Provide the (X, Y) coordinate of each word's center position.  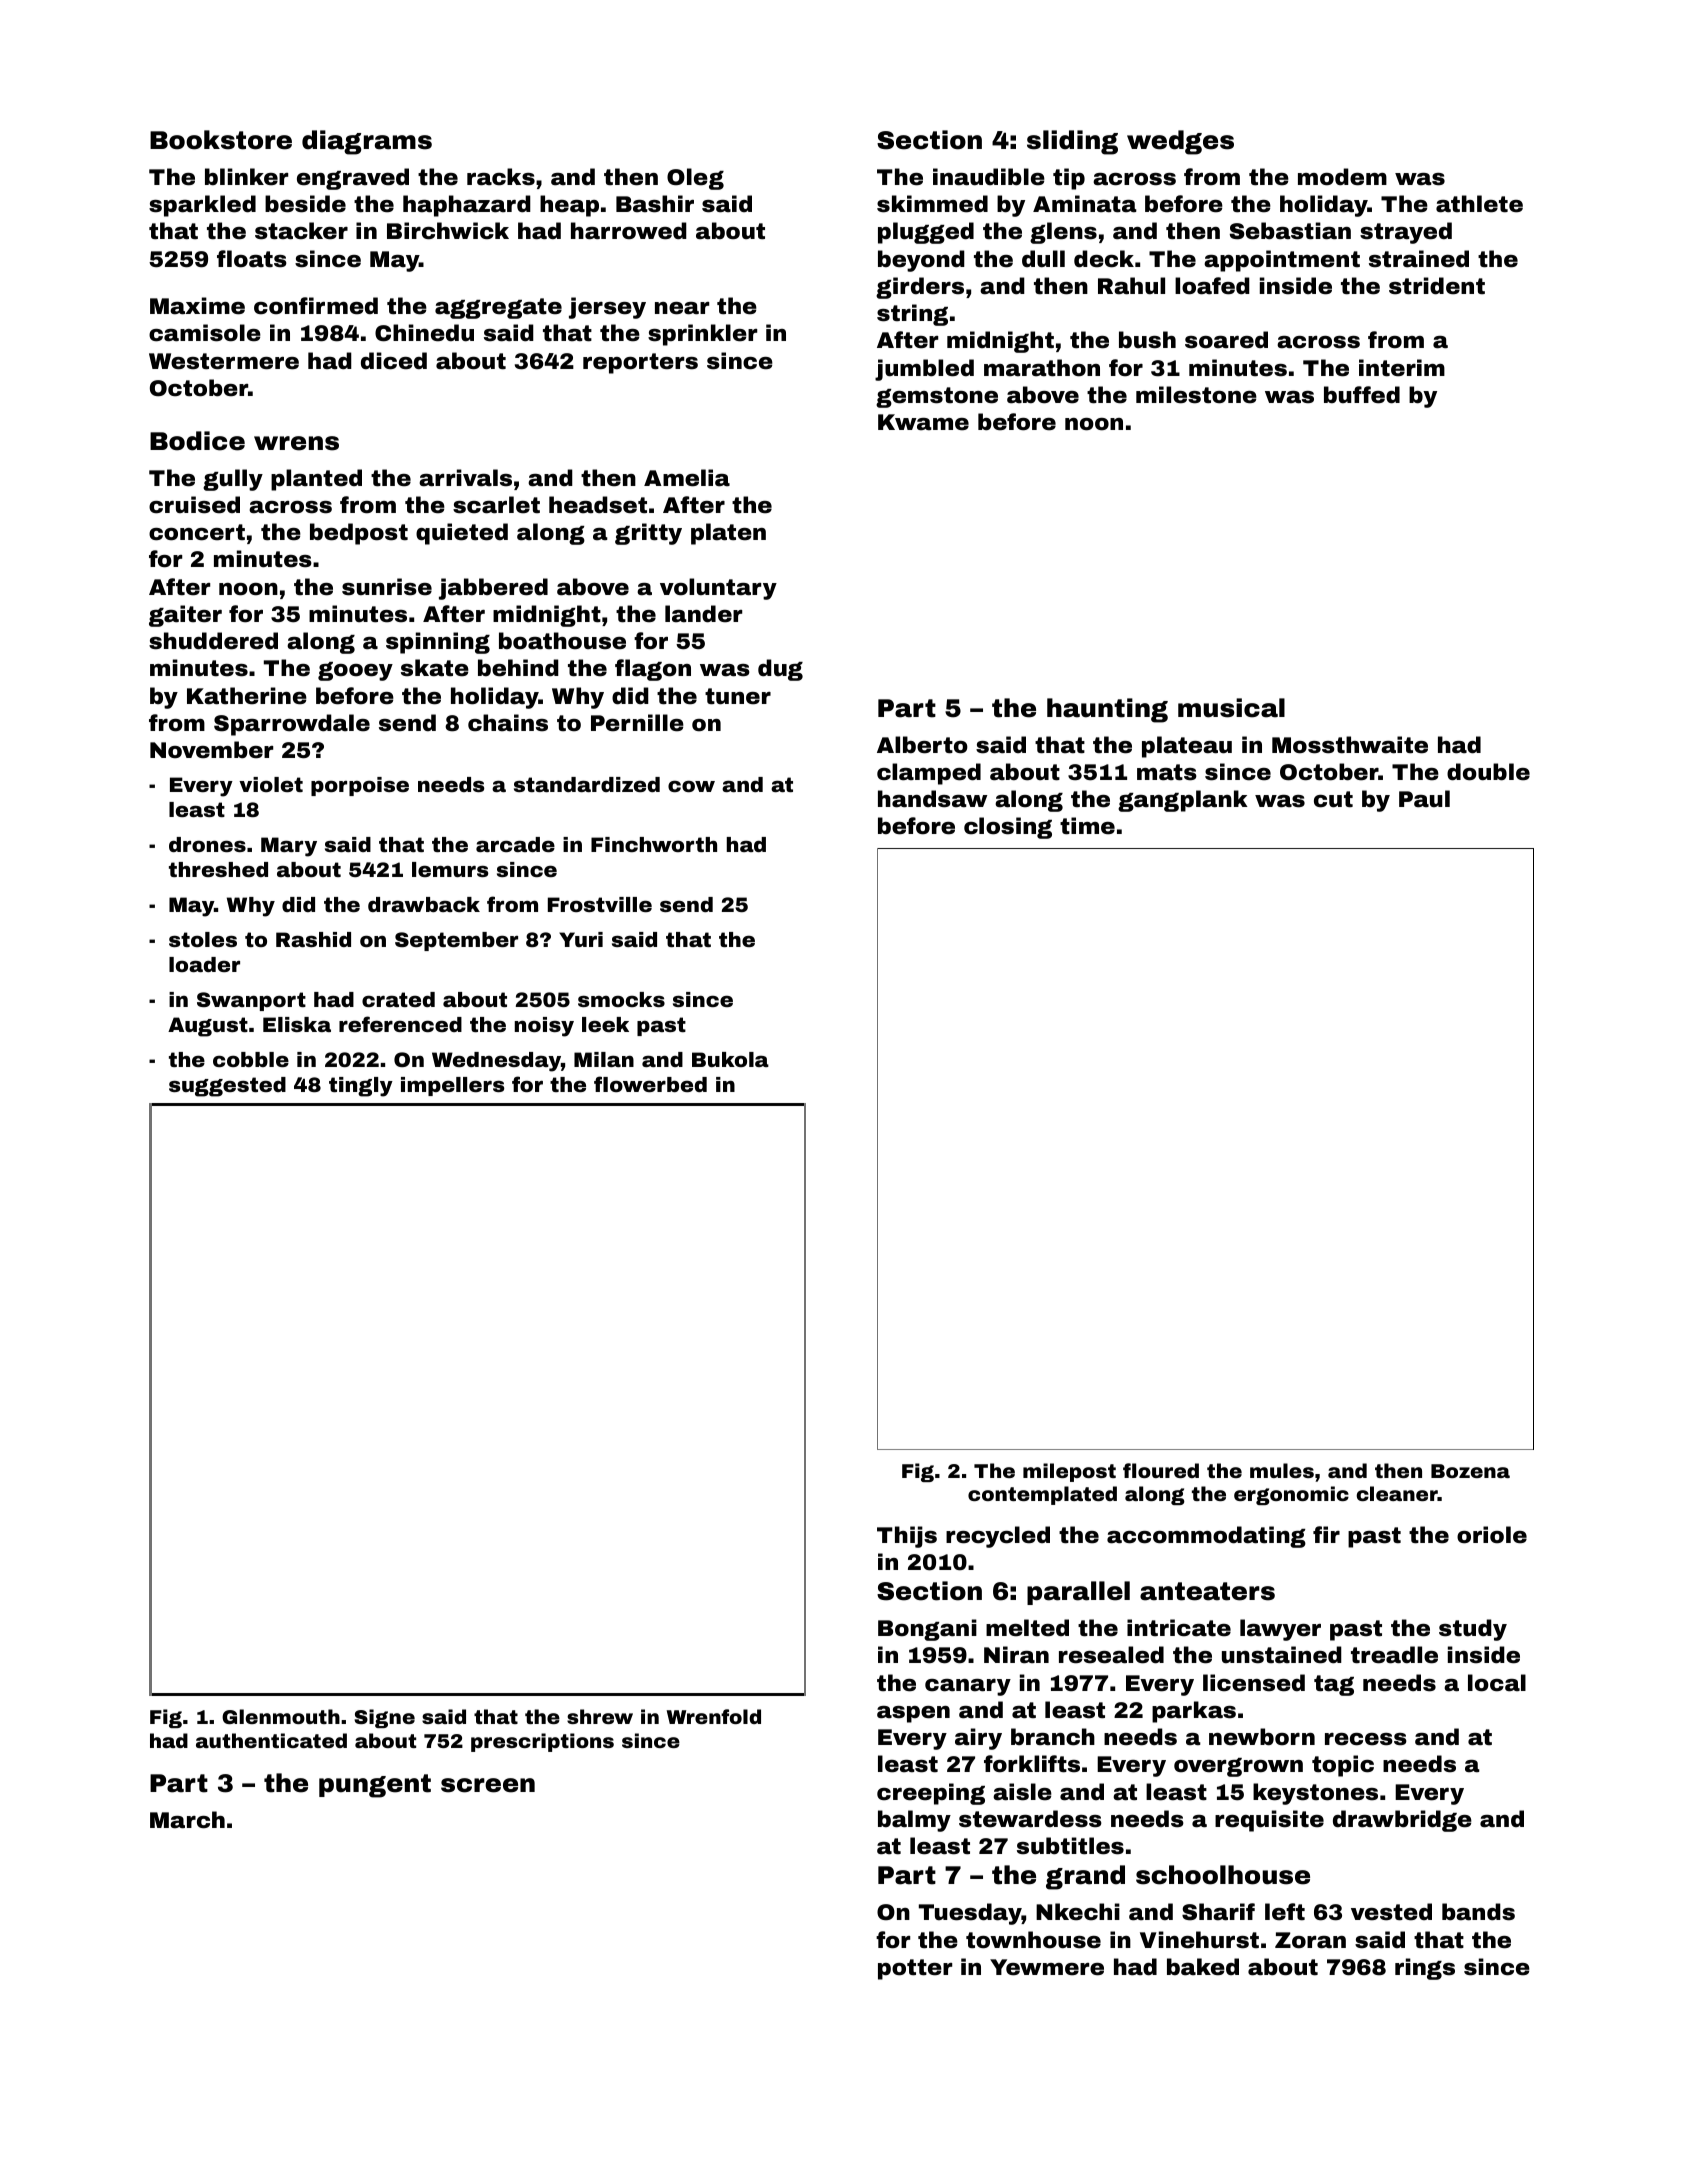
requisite (1269, 1821)
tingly (361, 1087)
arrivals (465, 478)
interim (1402, 368)
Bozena (1470, 1471)
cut (1333, 799)
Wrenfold (714, 1716)
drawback (424, 904)
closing (1008, 828)
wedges (1180, 142)
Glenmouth (281, 1716)
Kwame (923, 422)
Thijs (907, 1537)
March (187, 1820)
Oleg (695, 179)
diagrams (367, 142)
